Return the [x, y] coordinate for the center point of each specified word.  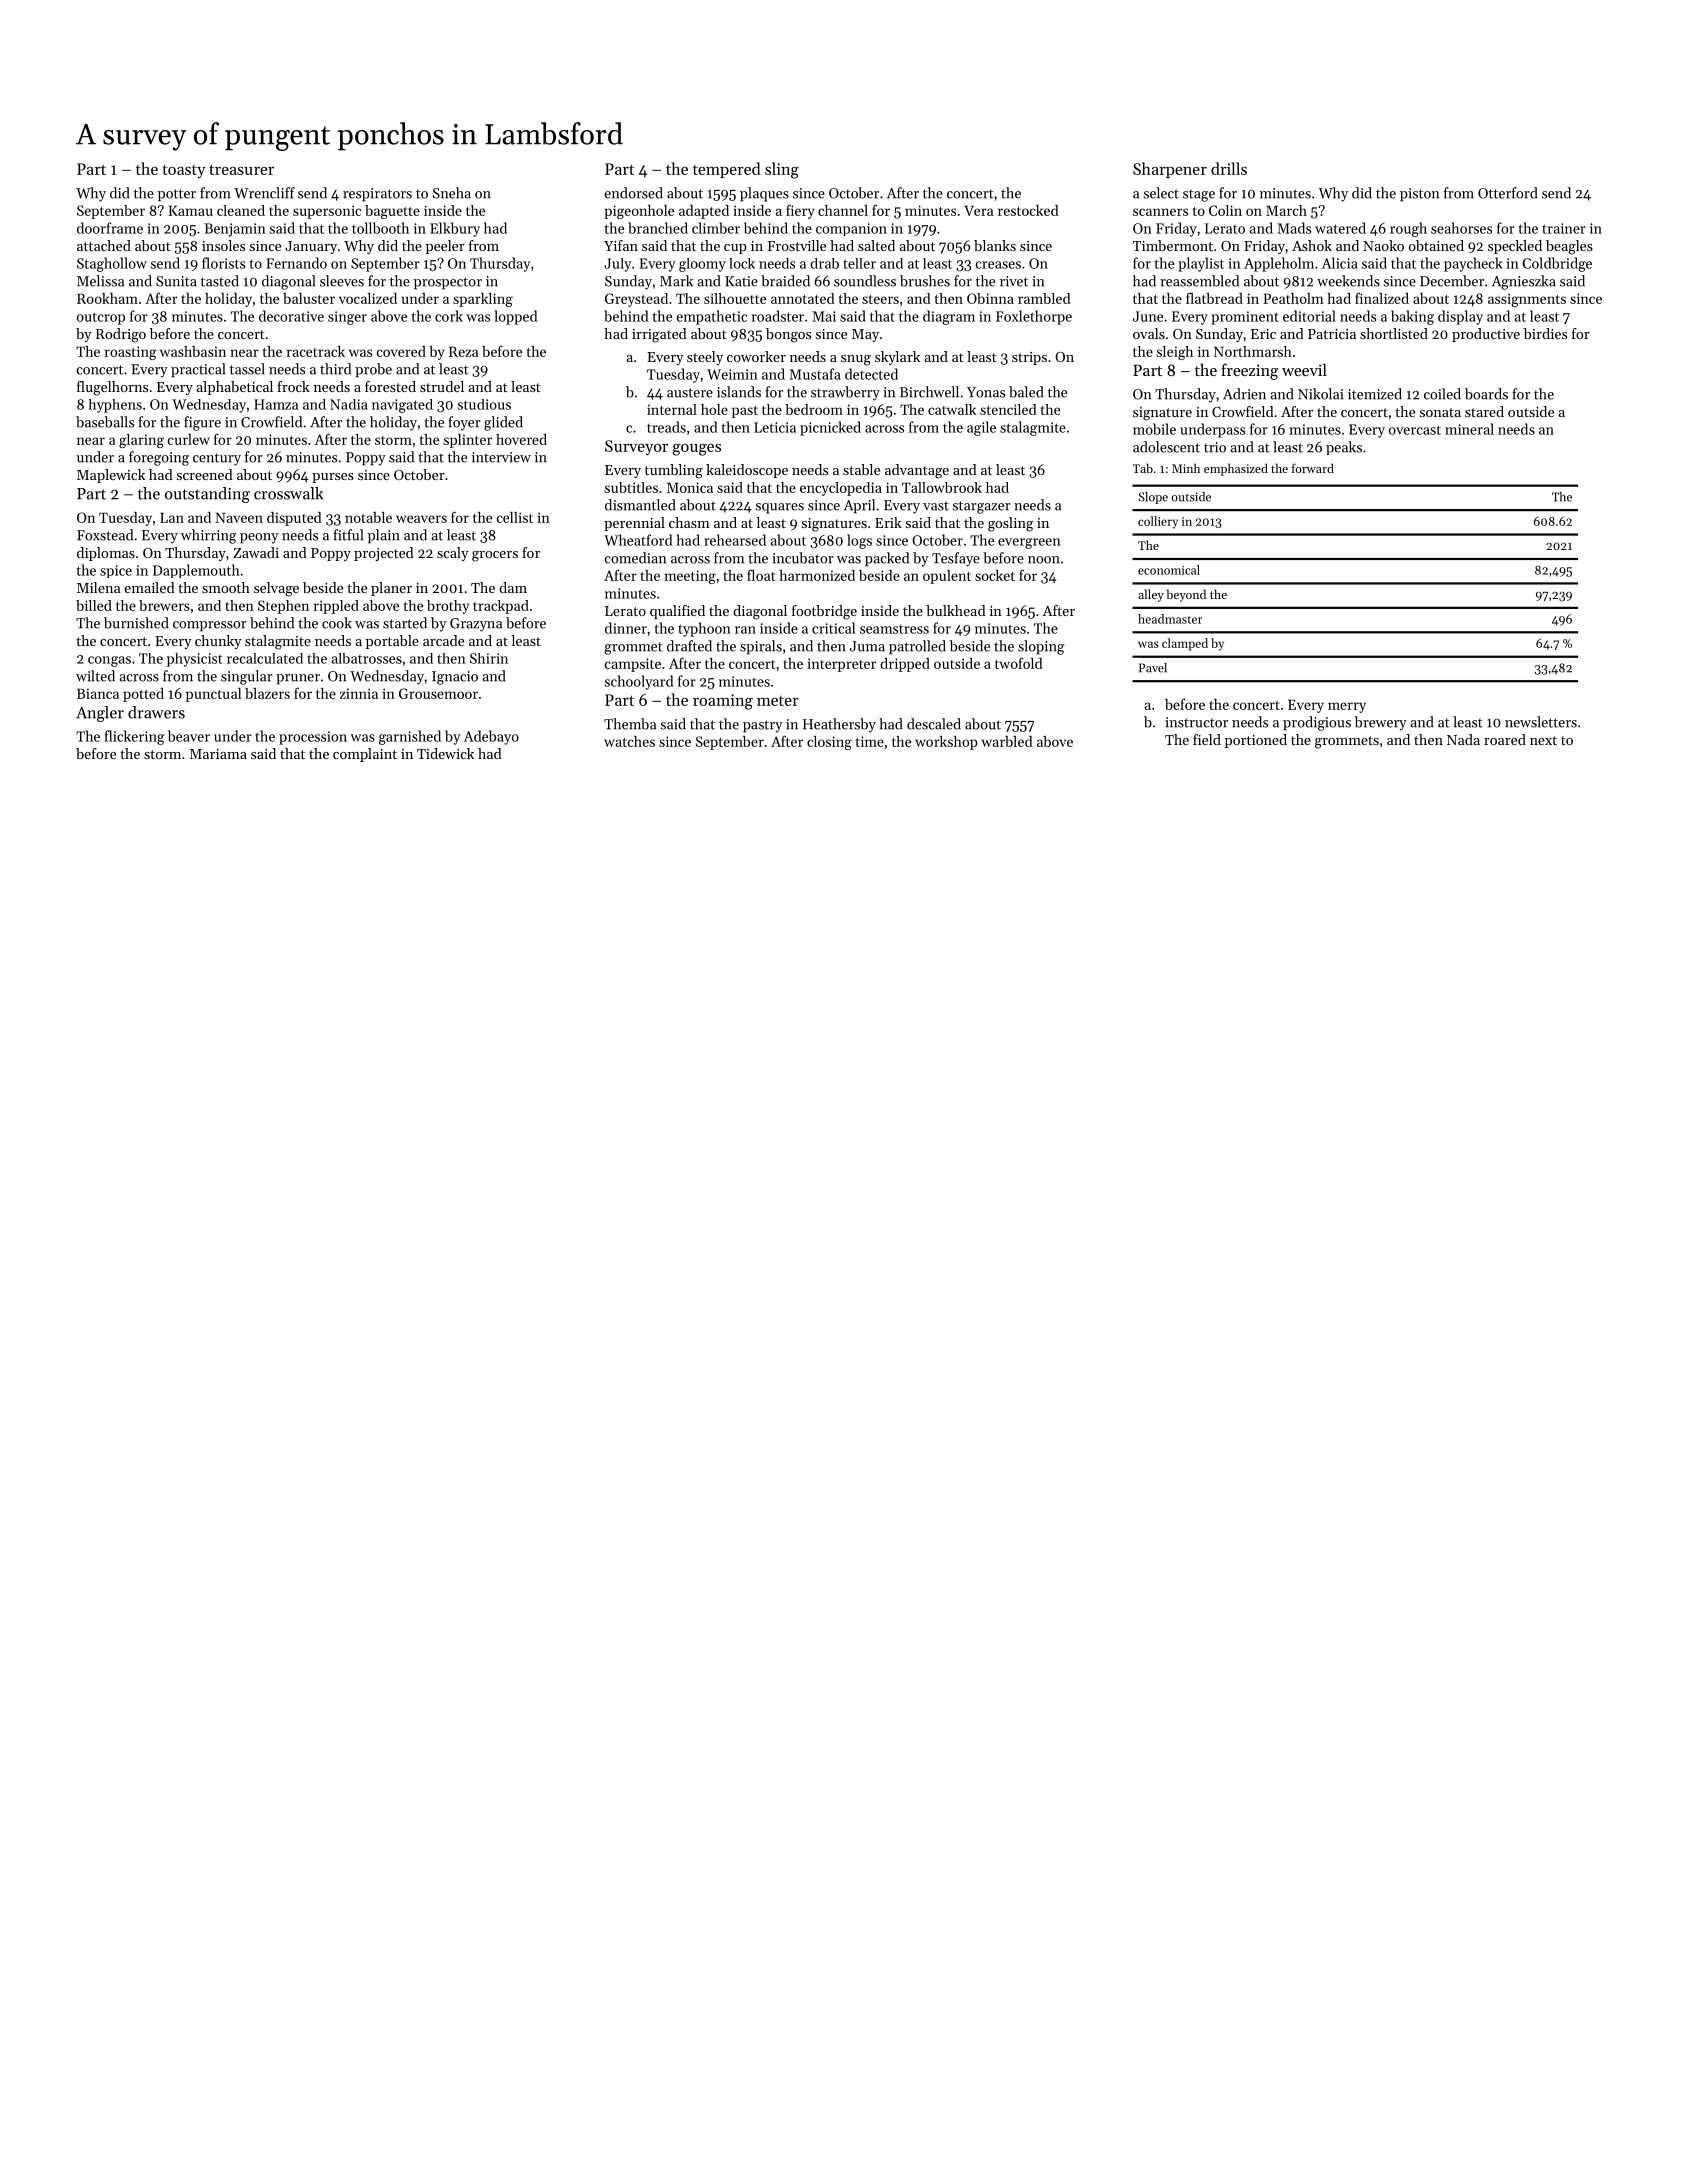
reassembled [1199, 281]
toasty [183, 171]
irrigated [659, 335]
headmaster [1170, 619]
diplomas [106, 554]
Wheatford [638, 540]
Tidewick [445, 753]
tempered [727, 170]
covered [401, 351]
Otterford [1508, 193]
